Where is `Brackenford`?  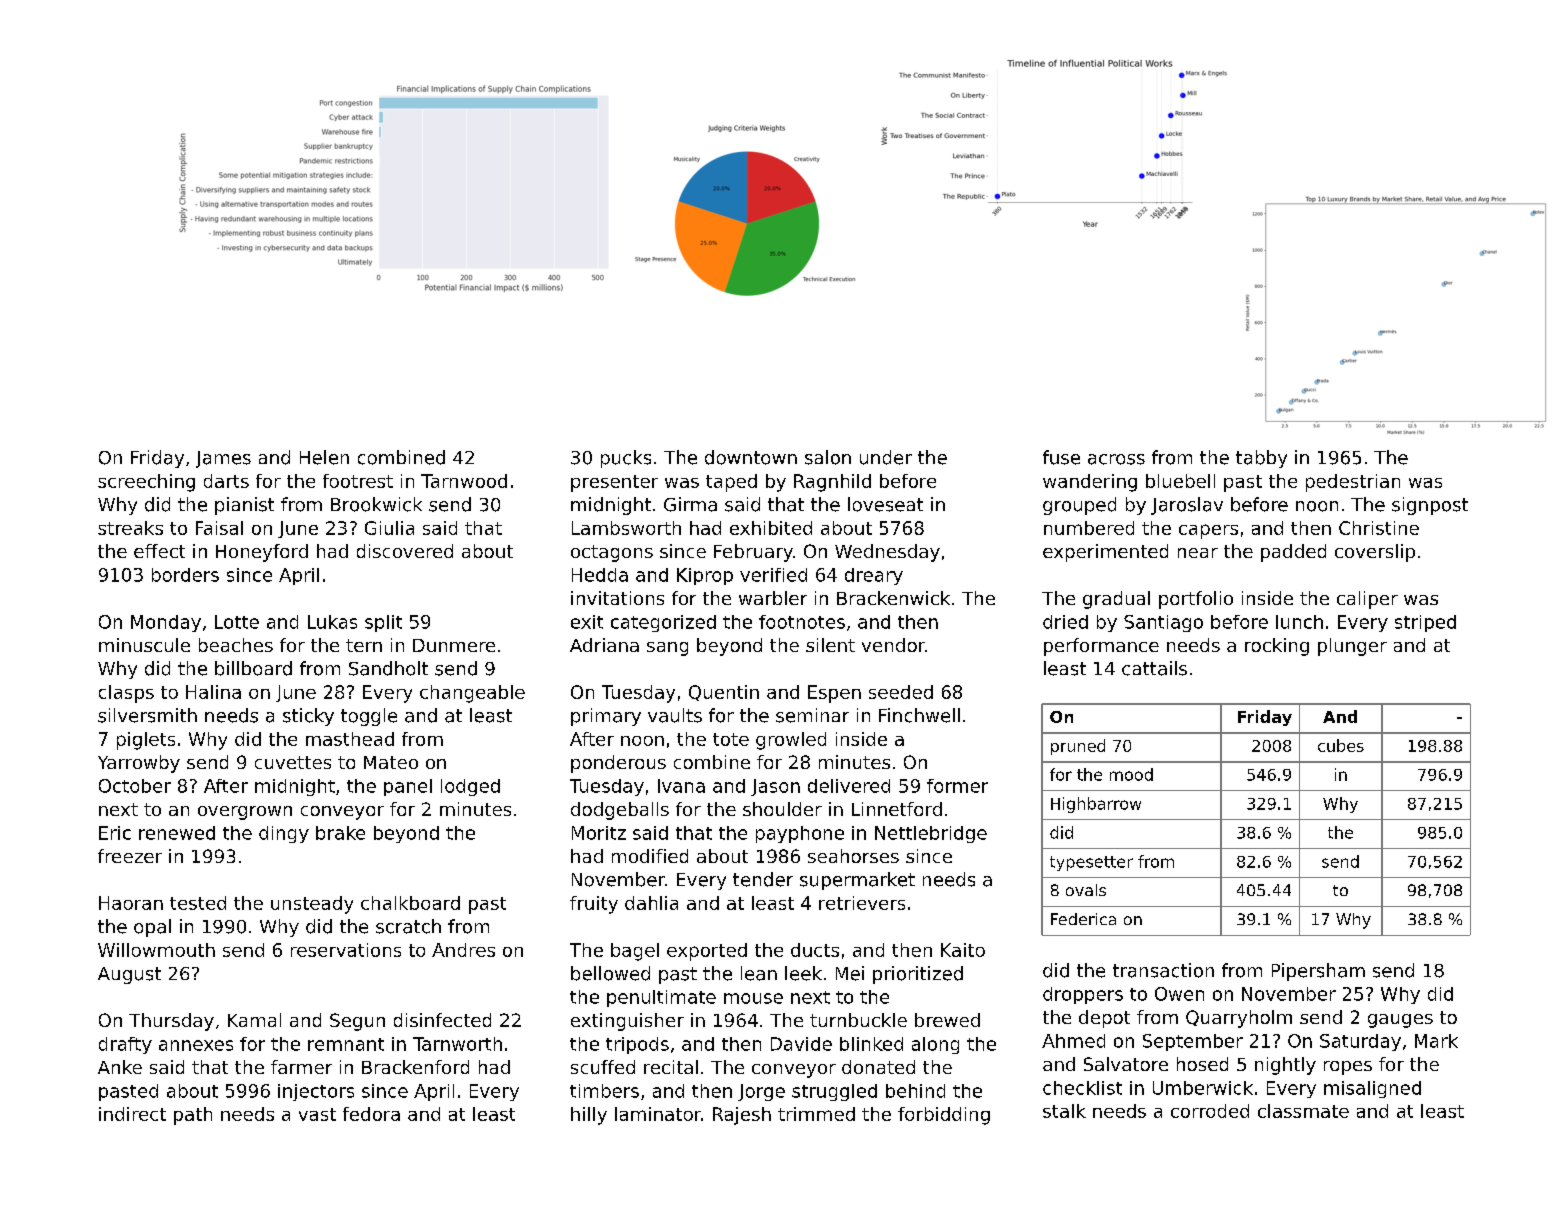 Brackenford is located at coordinates (415, 1067).
